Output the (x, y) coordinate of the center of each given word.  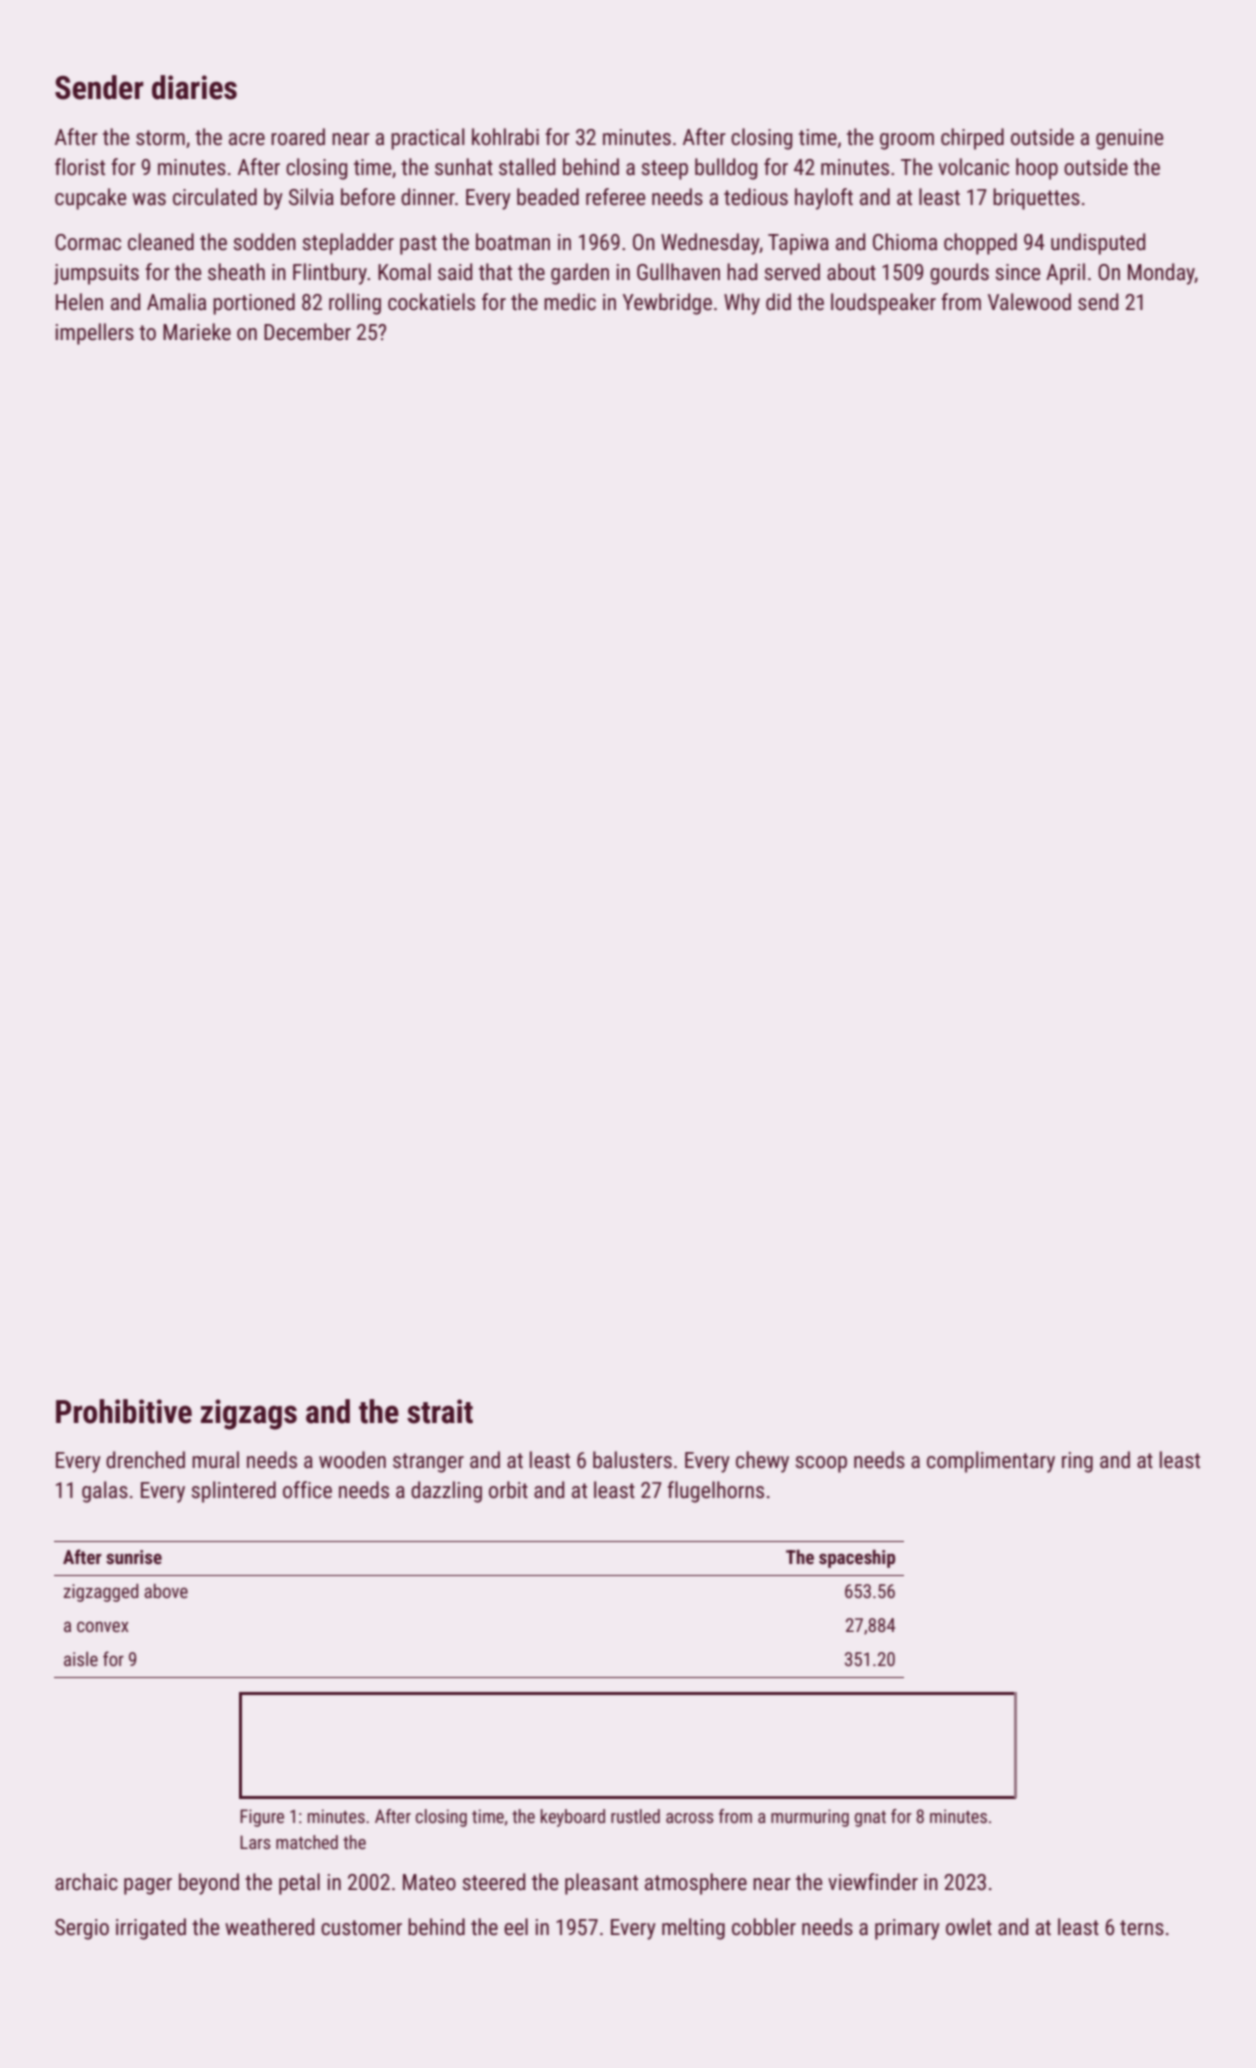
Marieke (197, 332)
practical (428, 139)
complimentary (991, 1462)
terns (1142, 1928)
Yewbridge (667, 304)
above (166, 1591)
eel (516, 1927)
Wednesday (710, 244)
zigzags (249, 1414)
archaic (86, 1882)
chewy (762, 1462)
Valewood (1029, 302)
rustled (635, 1816)
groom (907, 141)
